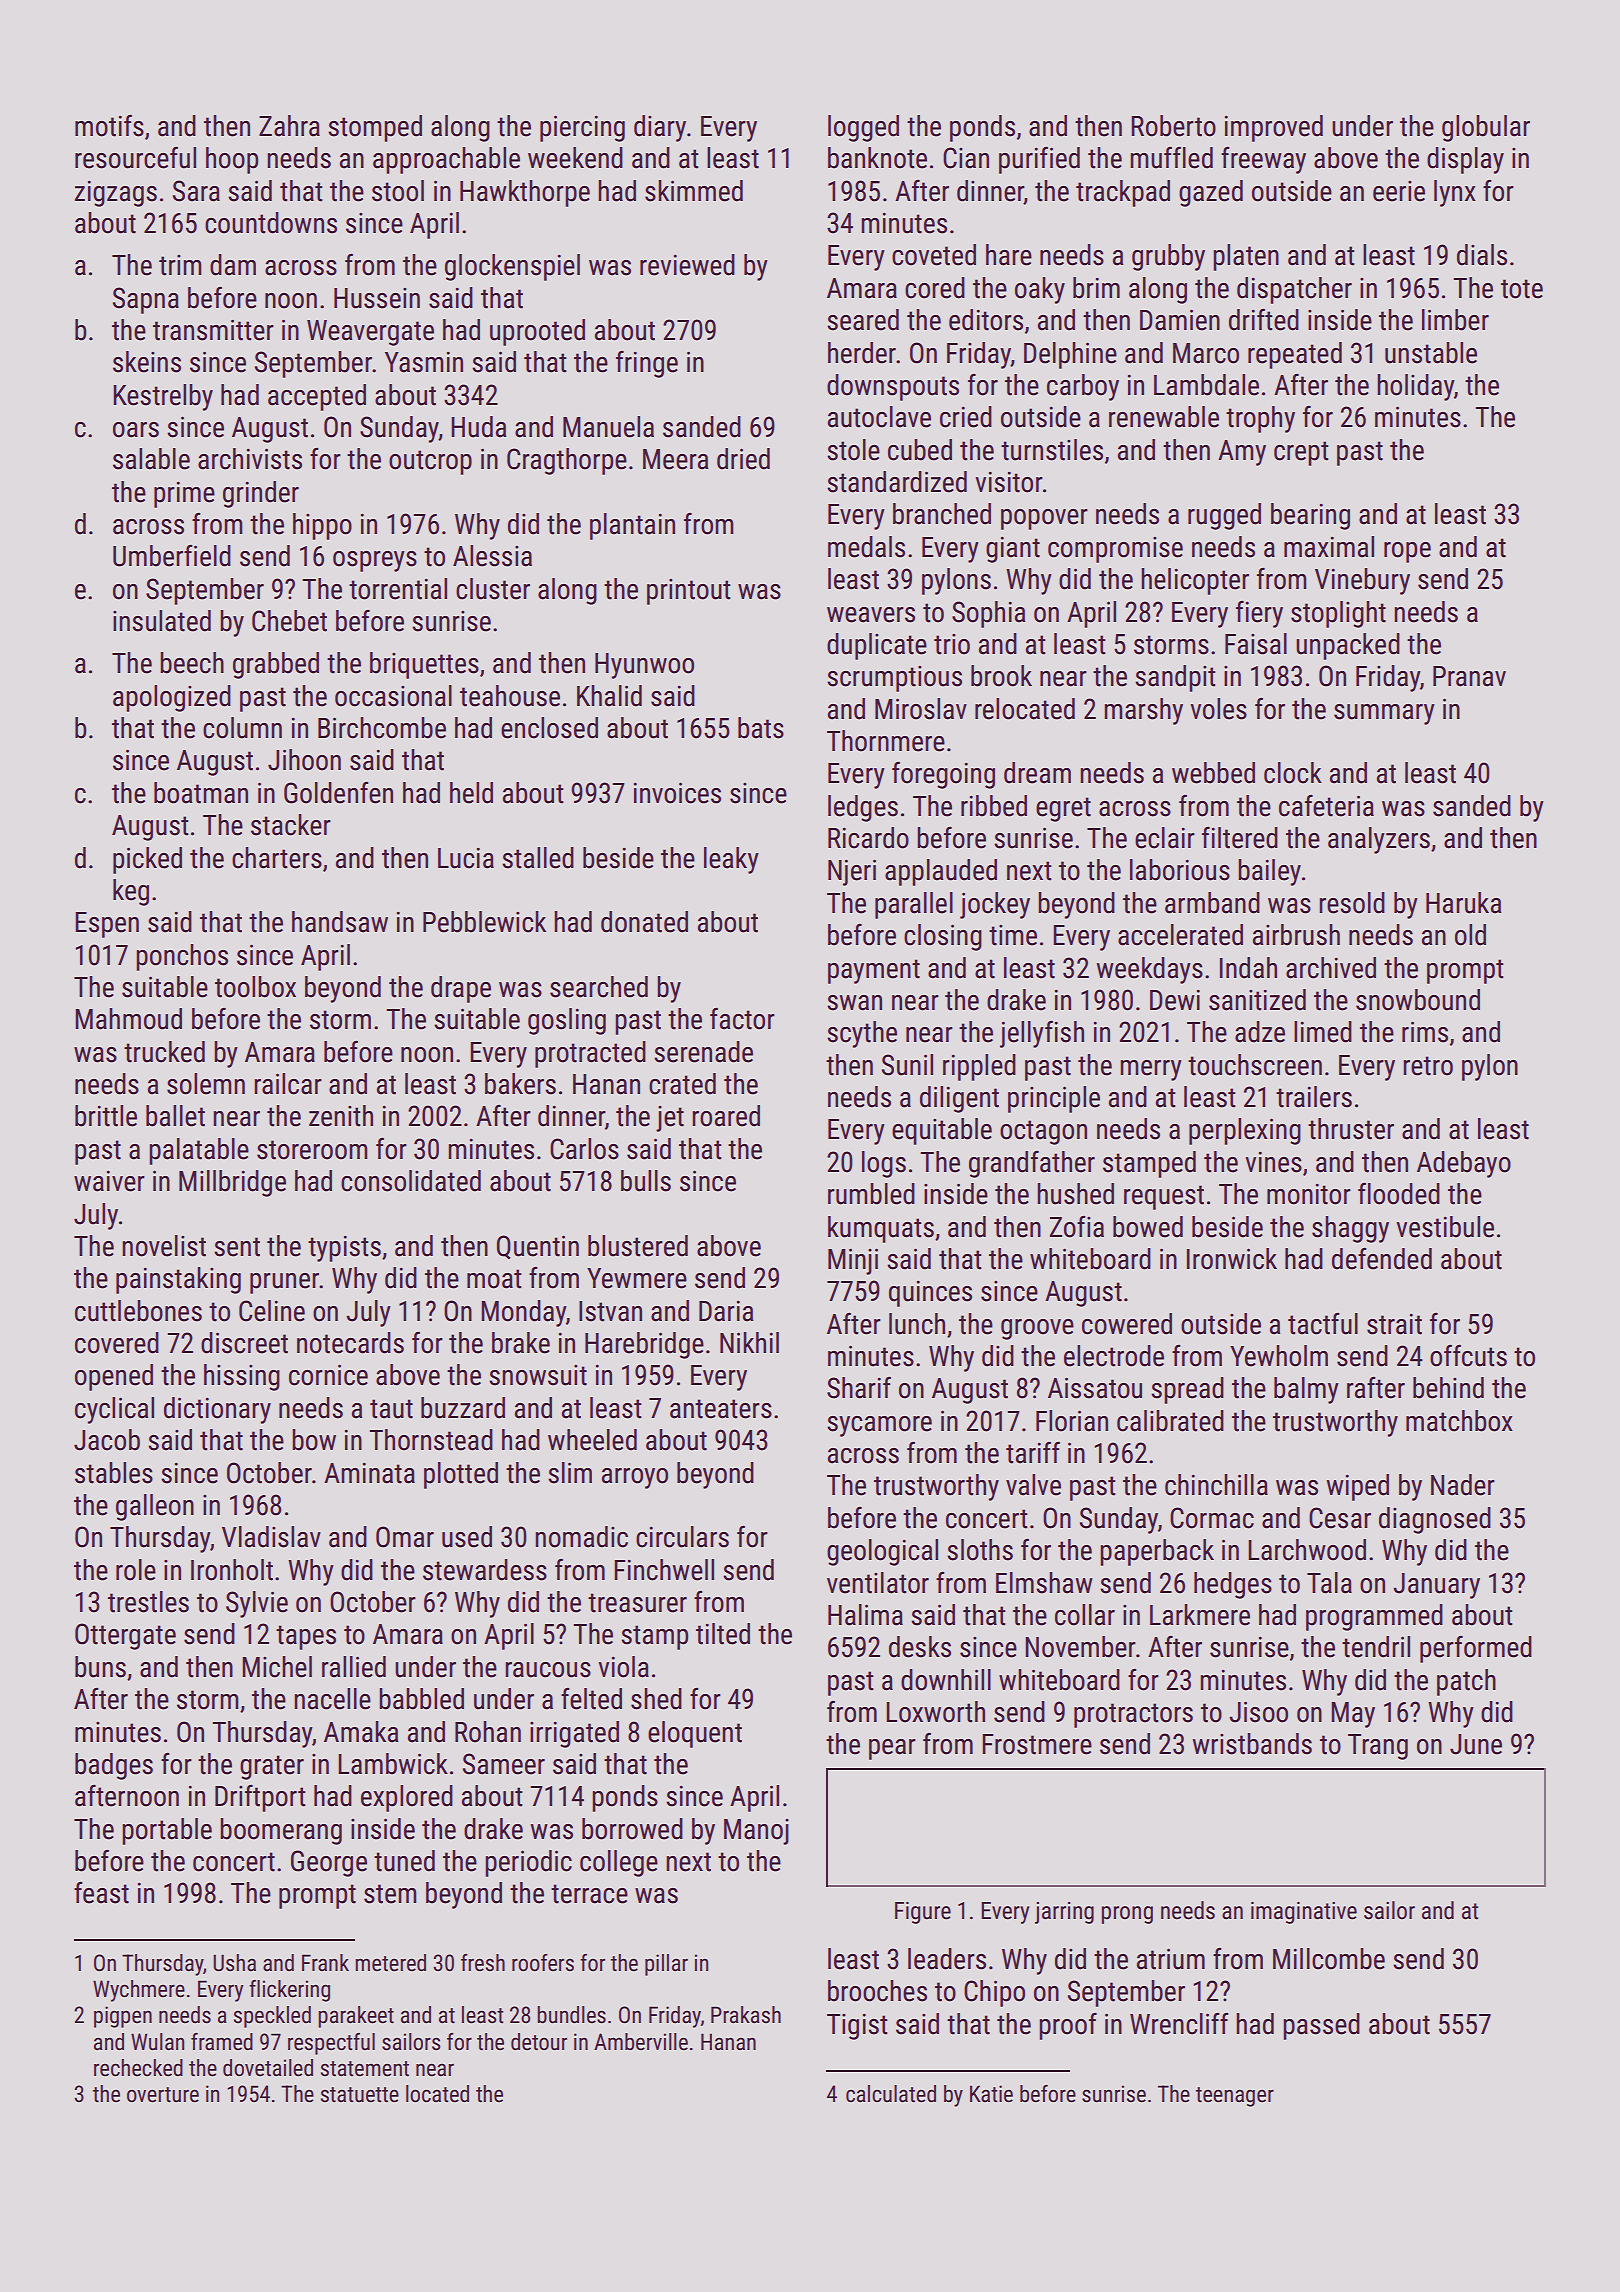 This image has width=1620, height=2292. What do you see at coordinates (914, 905) in the image?
I see `parallel` at bounding box center [914, 905].
